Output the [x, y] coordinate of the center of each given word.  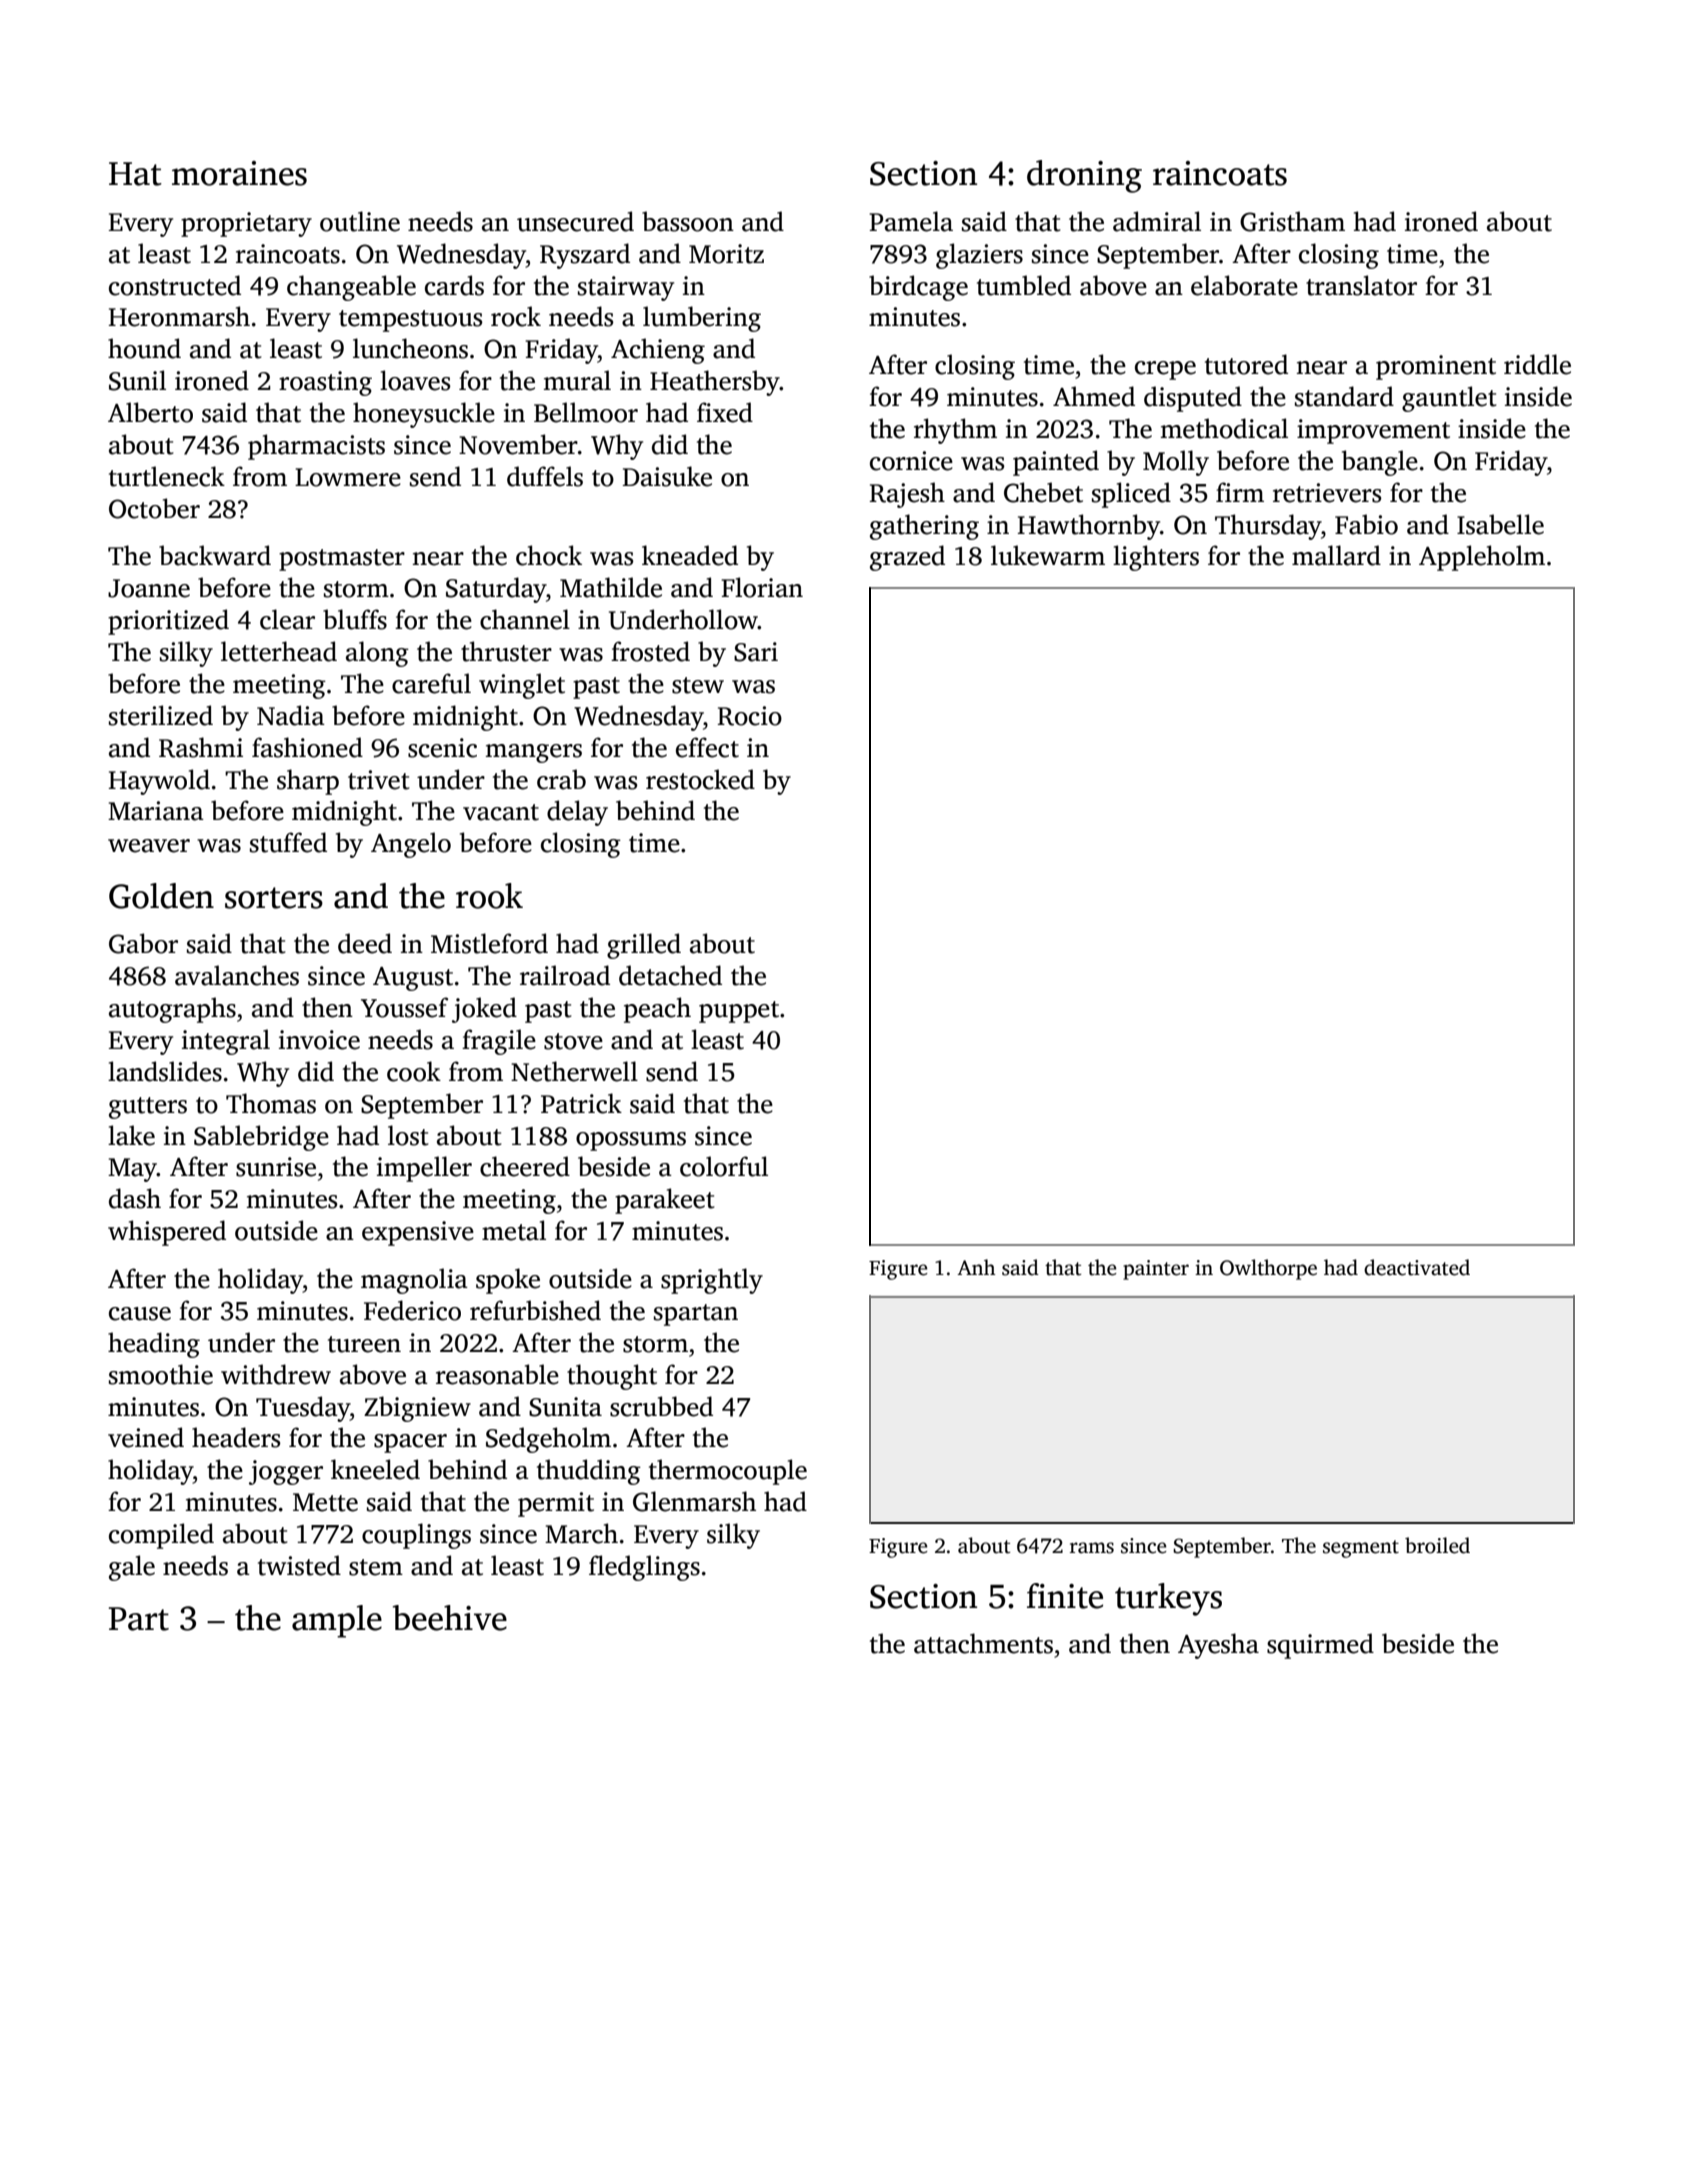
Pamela [911, 221]
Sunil [137, 380]
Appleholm [1482, 558]
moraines [239, 173]
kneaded [690, 555]
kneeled [375, 1469]
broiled [1437, 1545]
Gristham [1292, 221]
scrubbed [661, 1406]
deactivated [1417, 1267]
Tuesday [303, 1409]
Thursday [1268, 527]
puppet [739, 1012]
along [377, 654]
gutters [148, 1108]
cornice [911, 461]
